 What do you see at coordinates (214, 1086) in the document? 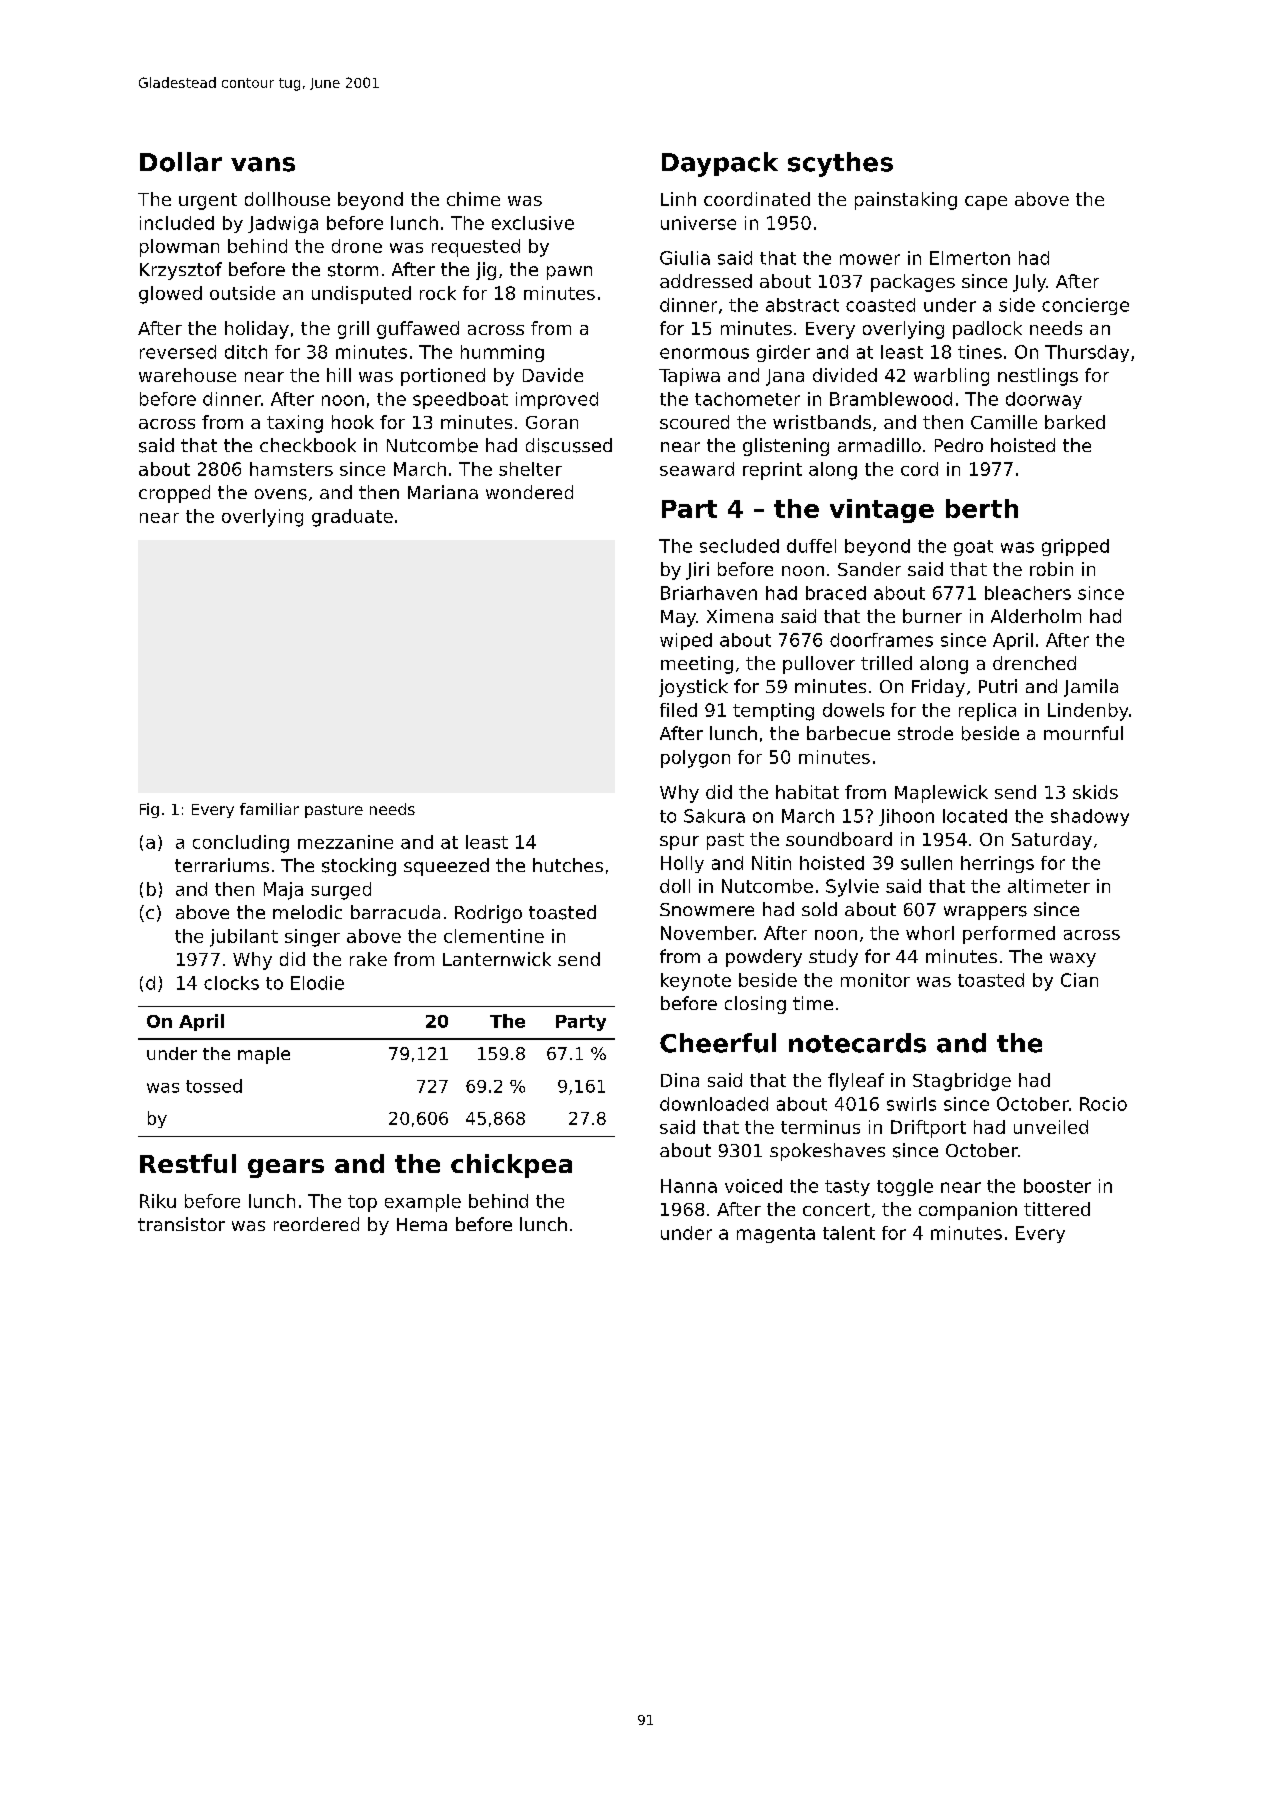
I see `tossed` at bounding box center [214, 1086].
